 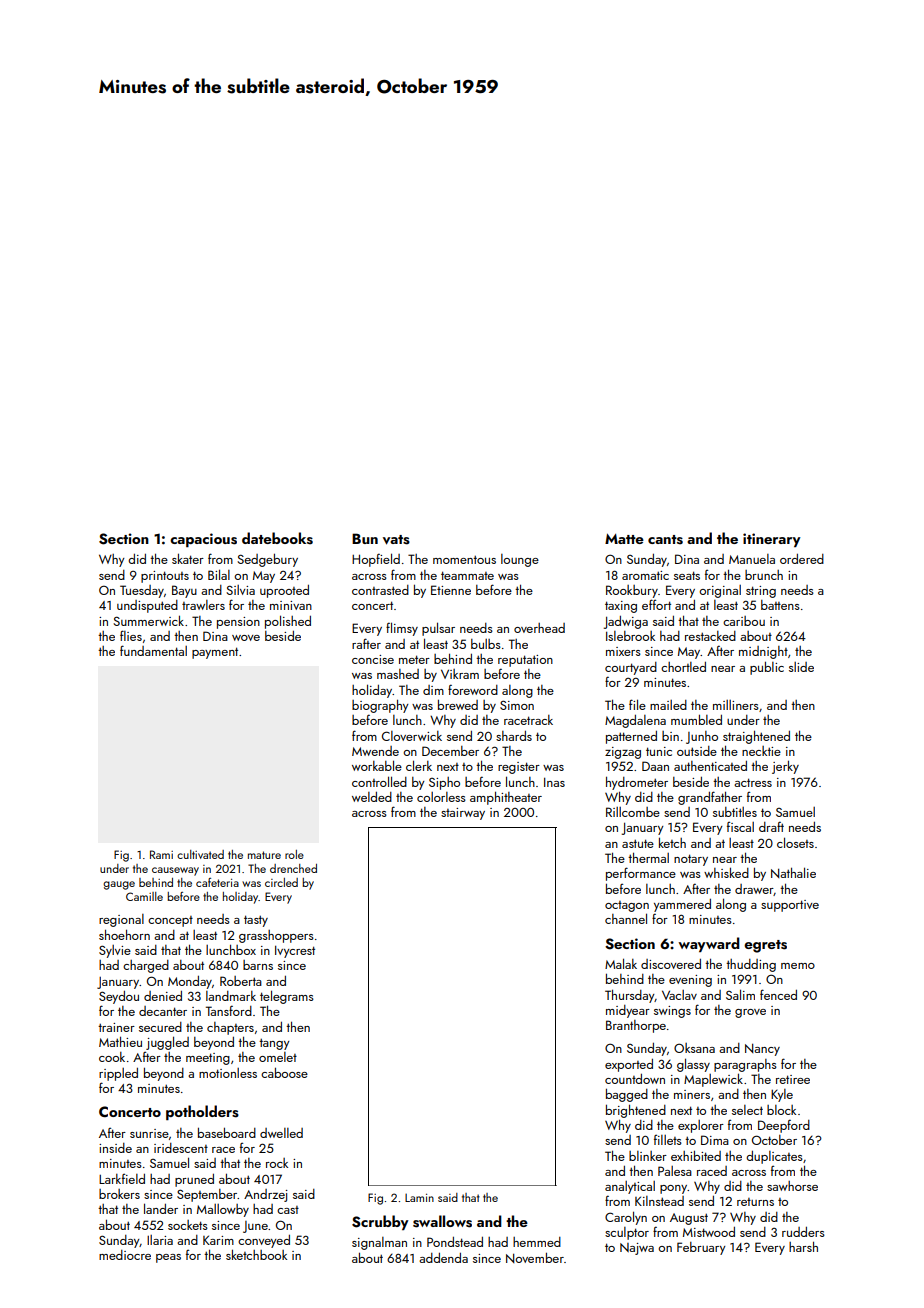 I want to click on Ivycrest, so click(x=295, y=952).
